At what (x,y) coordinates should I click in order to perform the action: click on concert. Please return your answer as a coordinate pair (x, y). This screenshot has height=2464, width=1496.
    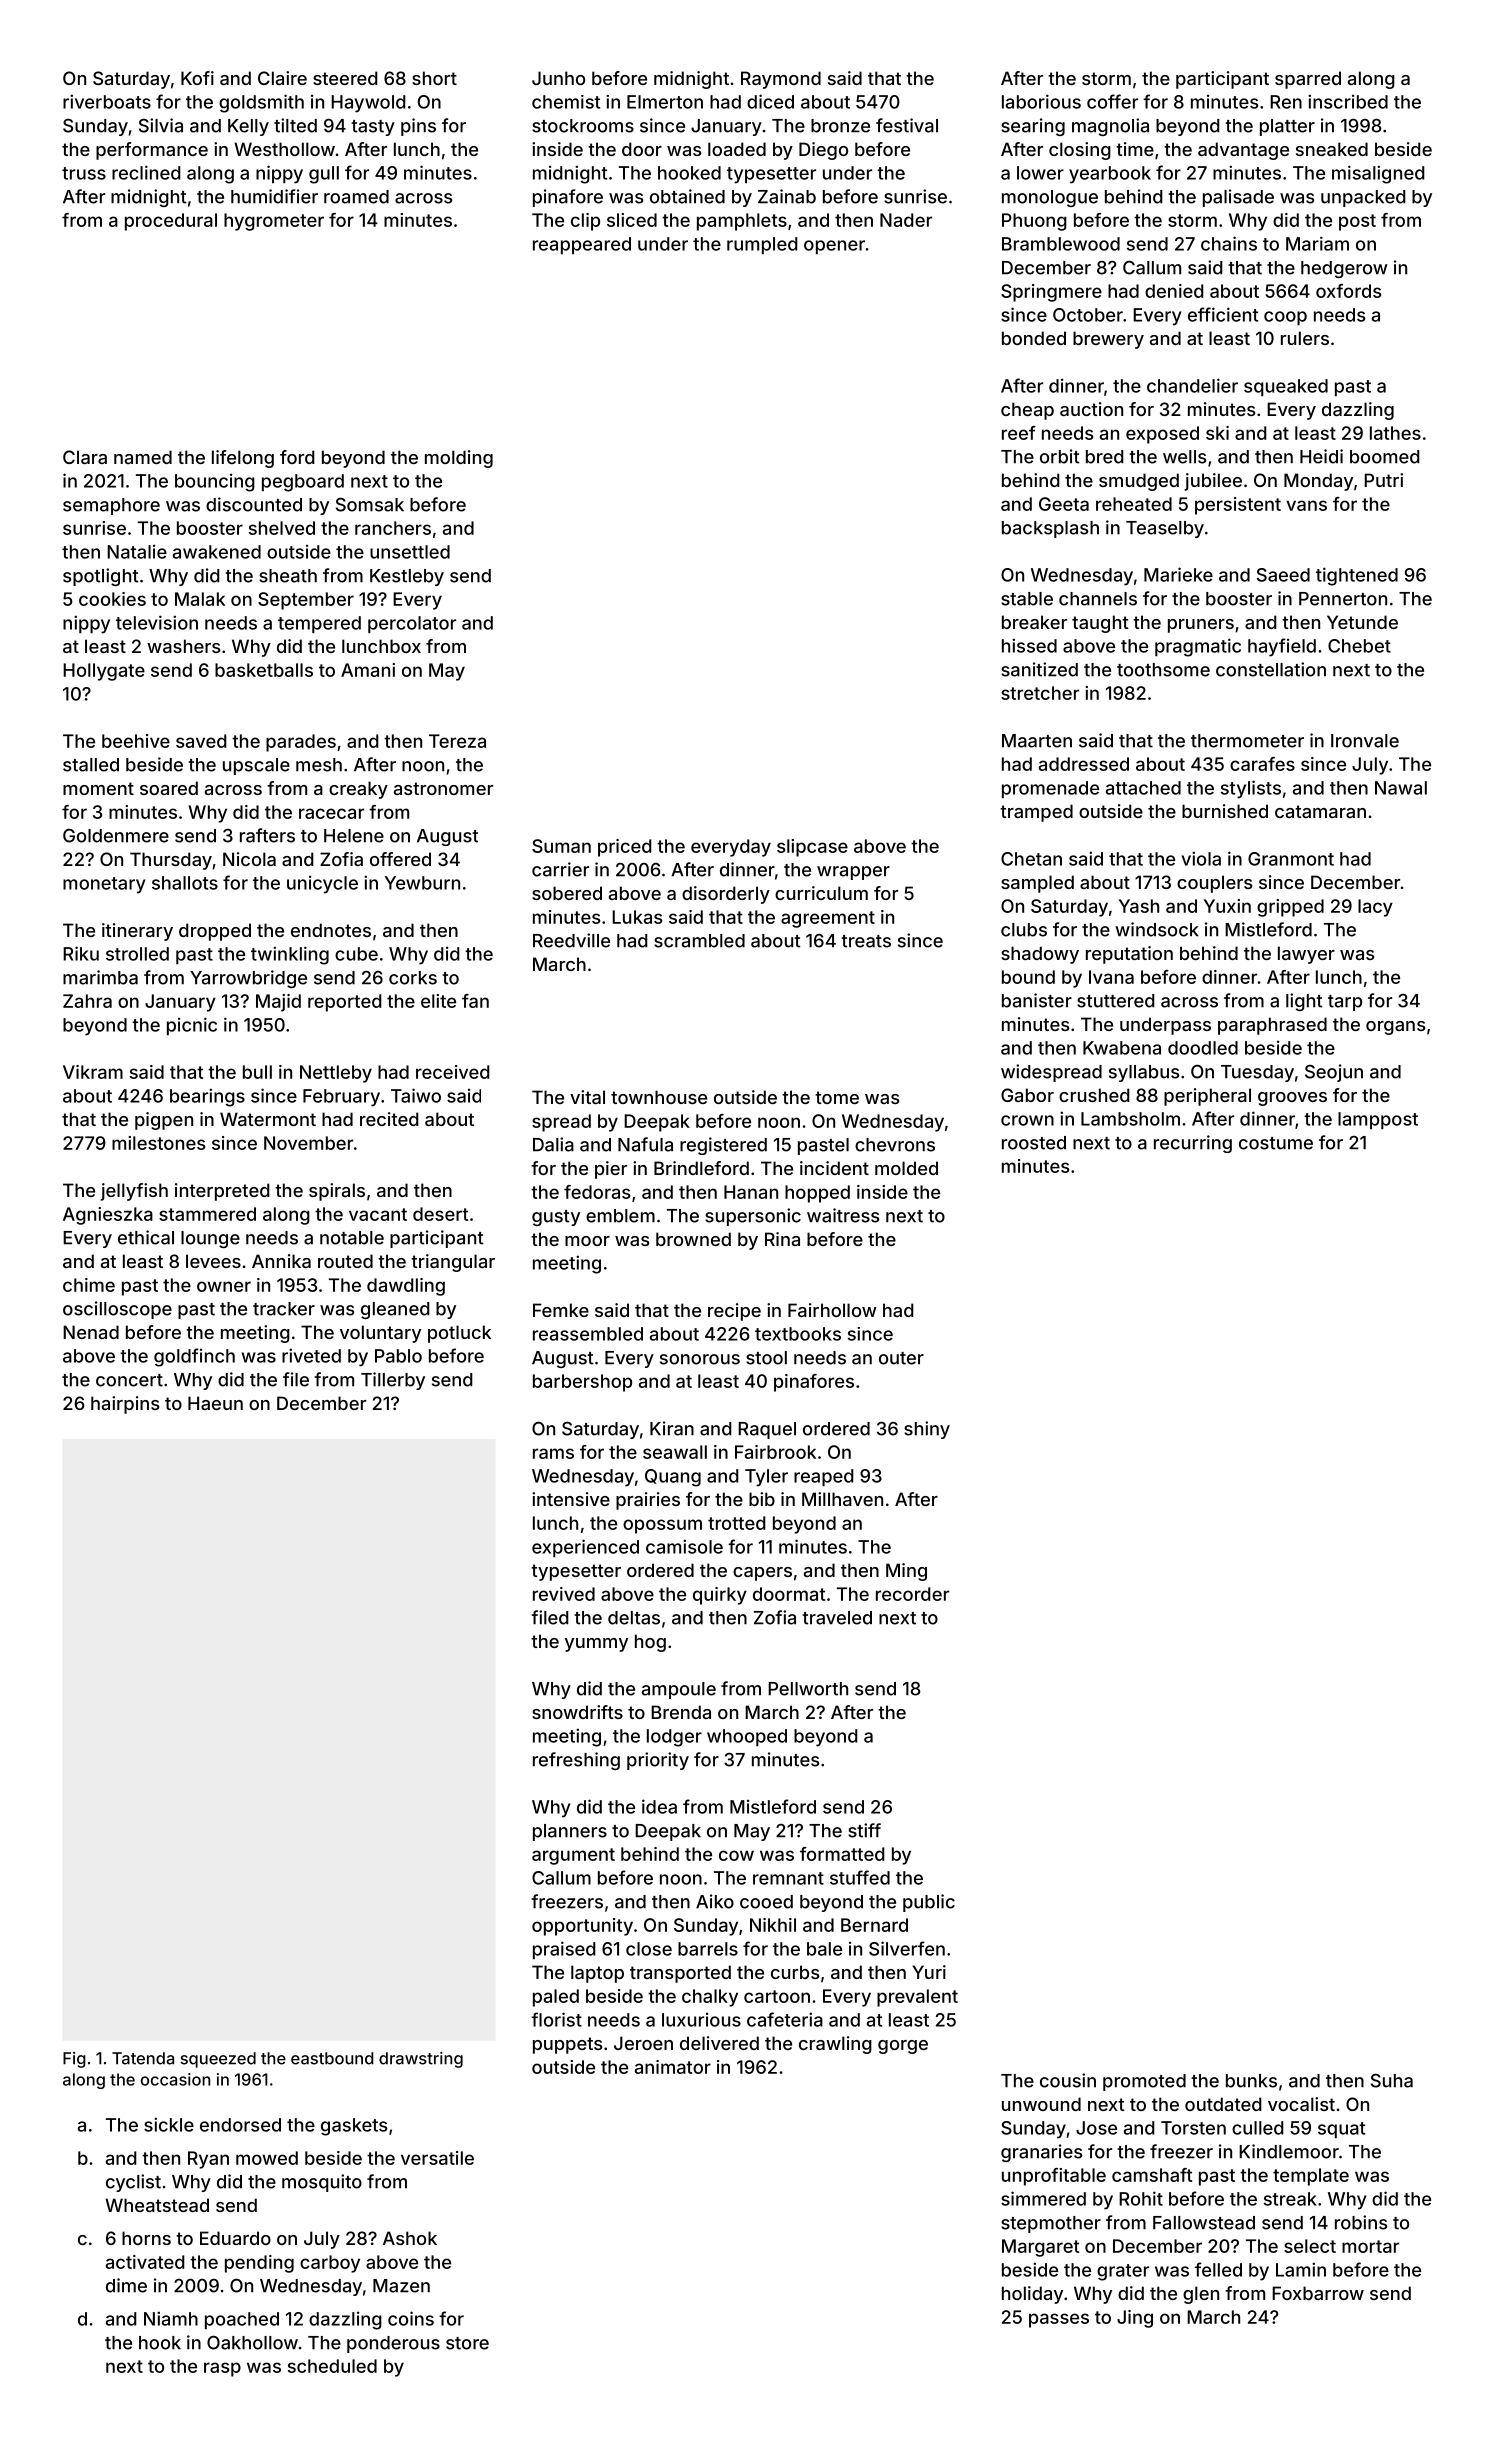
    Looking at the image, I should click on (129, 1380).
